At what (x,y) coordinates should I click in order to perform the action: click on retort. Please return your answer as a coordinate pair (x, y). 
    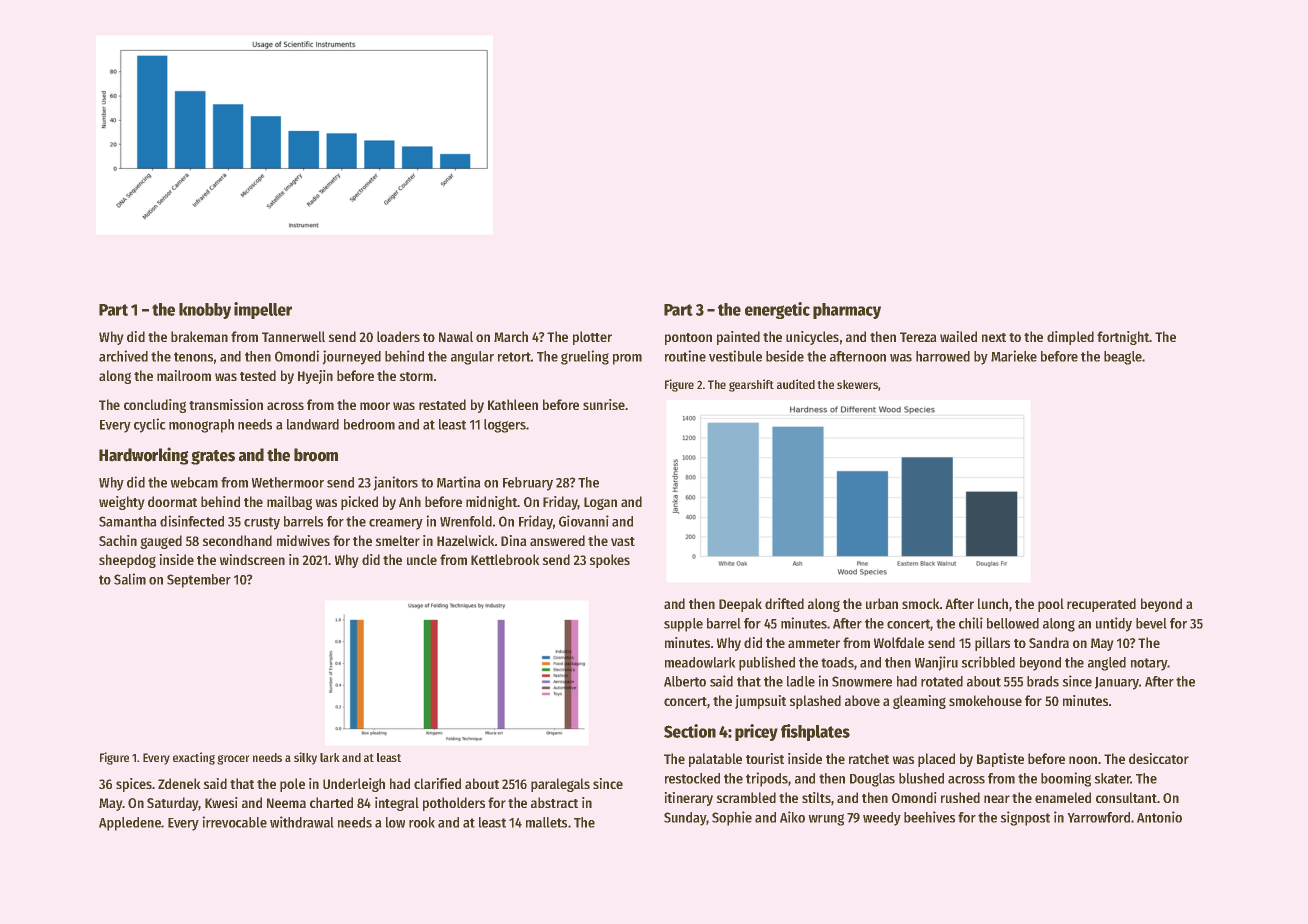
    Looking at the image, I should click on (514, 357).
